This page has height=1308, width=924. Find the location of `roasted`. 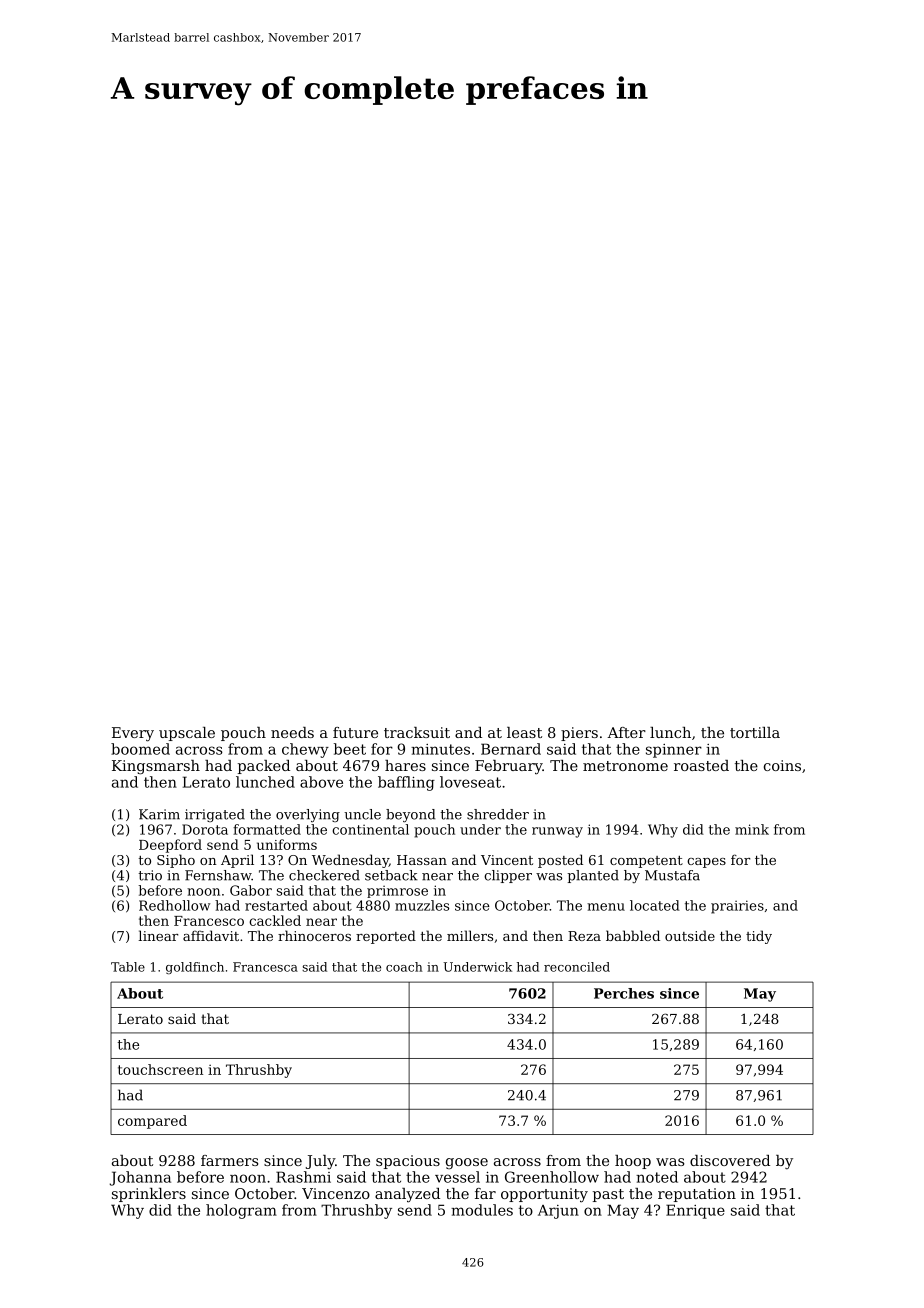

roasted is located at coordinates (701, 765).
